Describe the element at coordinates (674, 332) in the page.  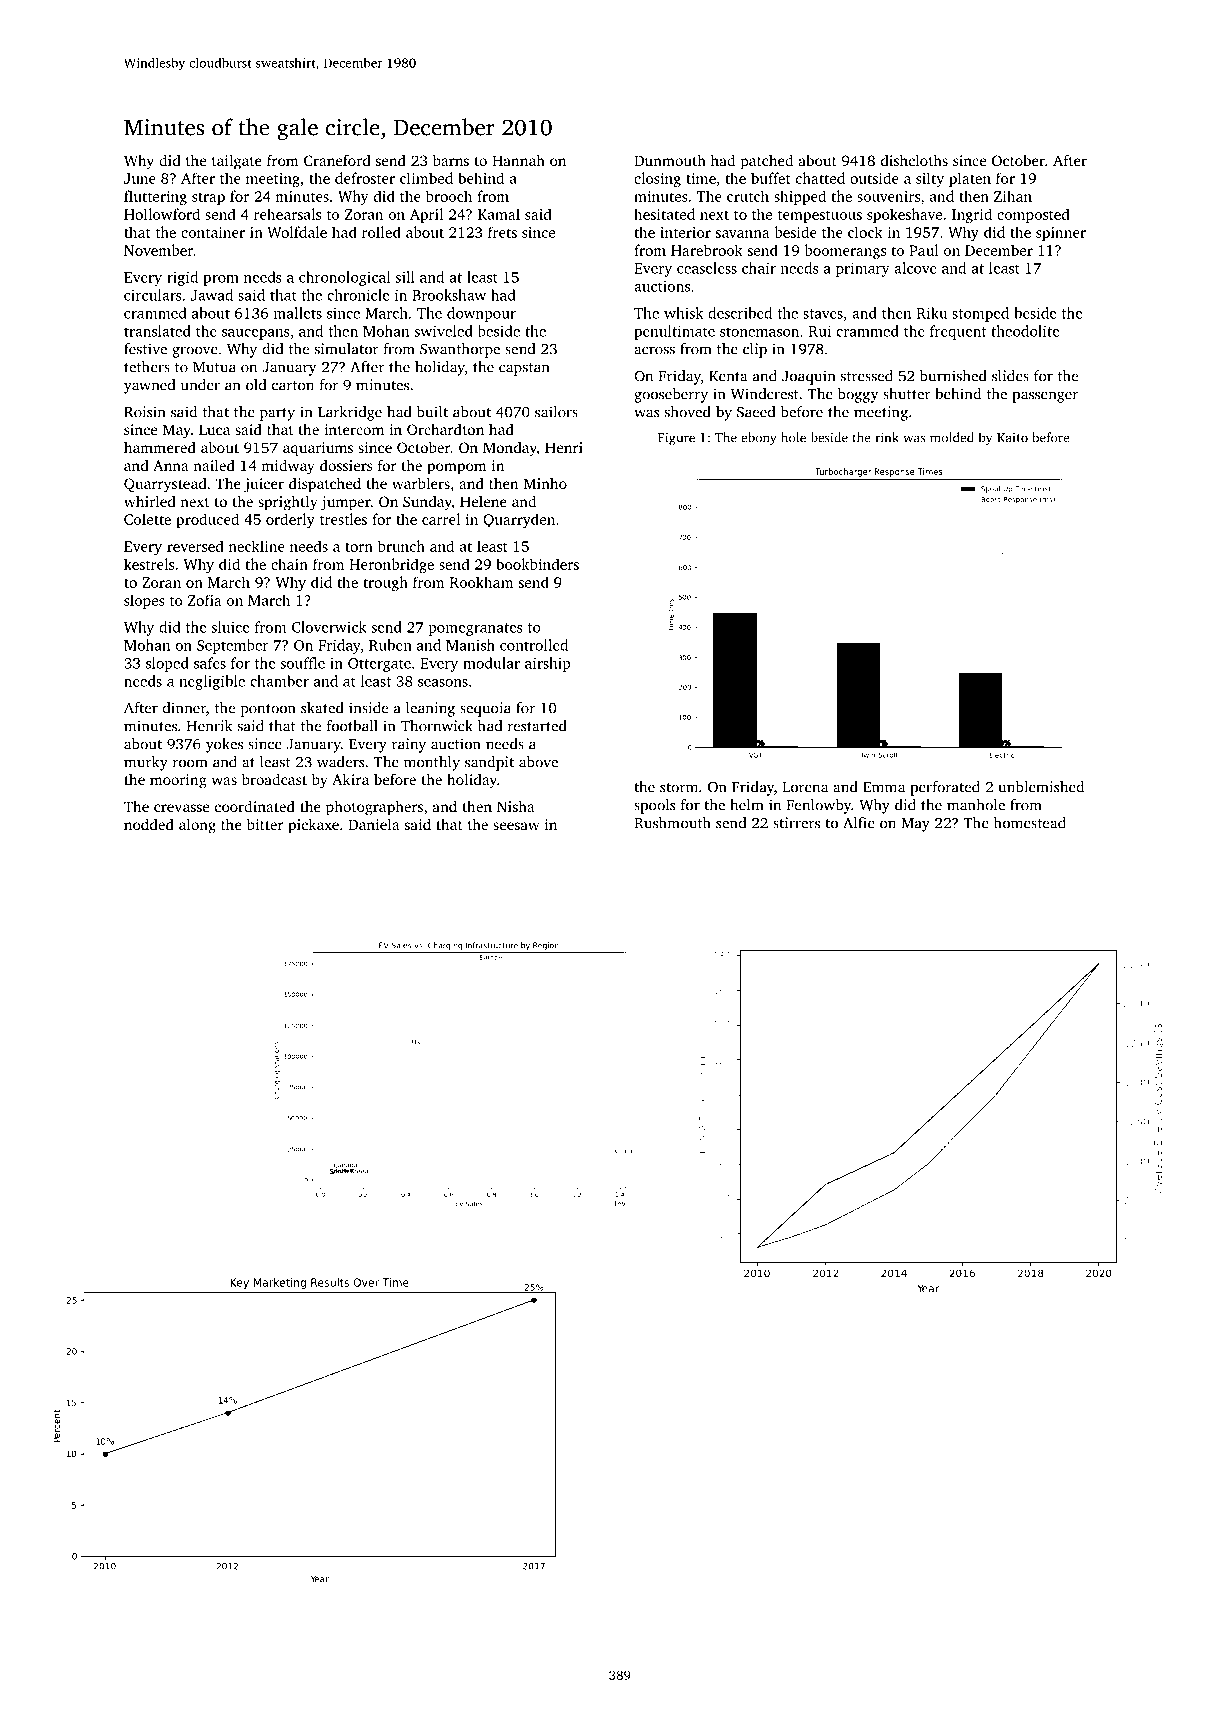
I see `penultimate` at that location.
